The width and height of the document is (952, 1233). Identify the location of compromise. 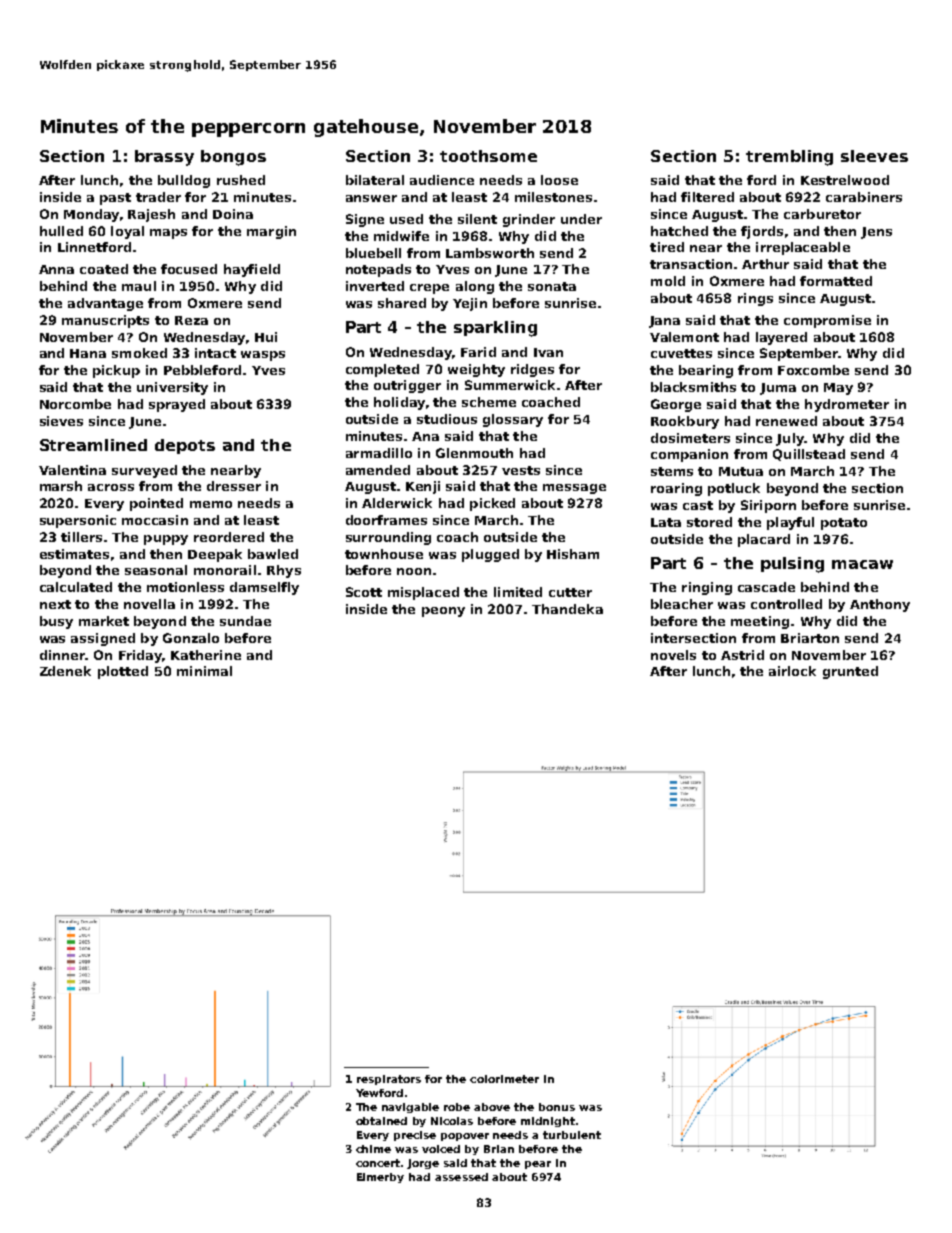
(827, 321).
